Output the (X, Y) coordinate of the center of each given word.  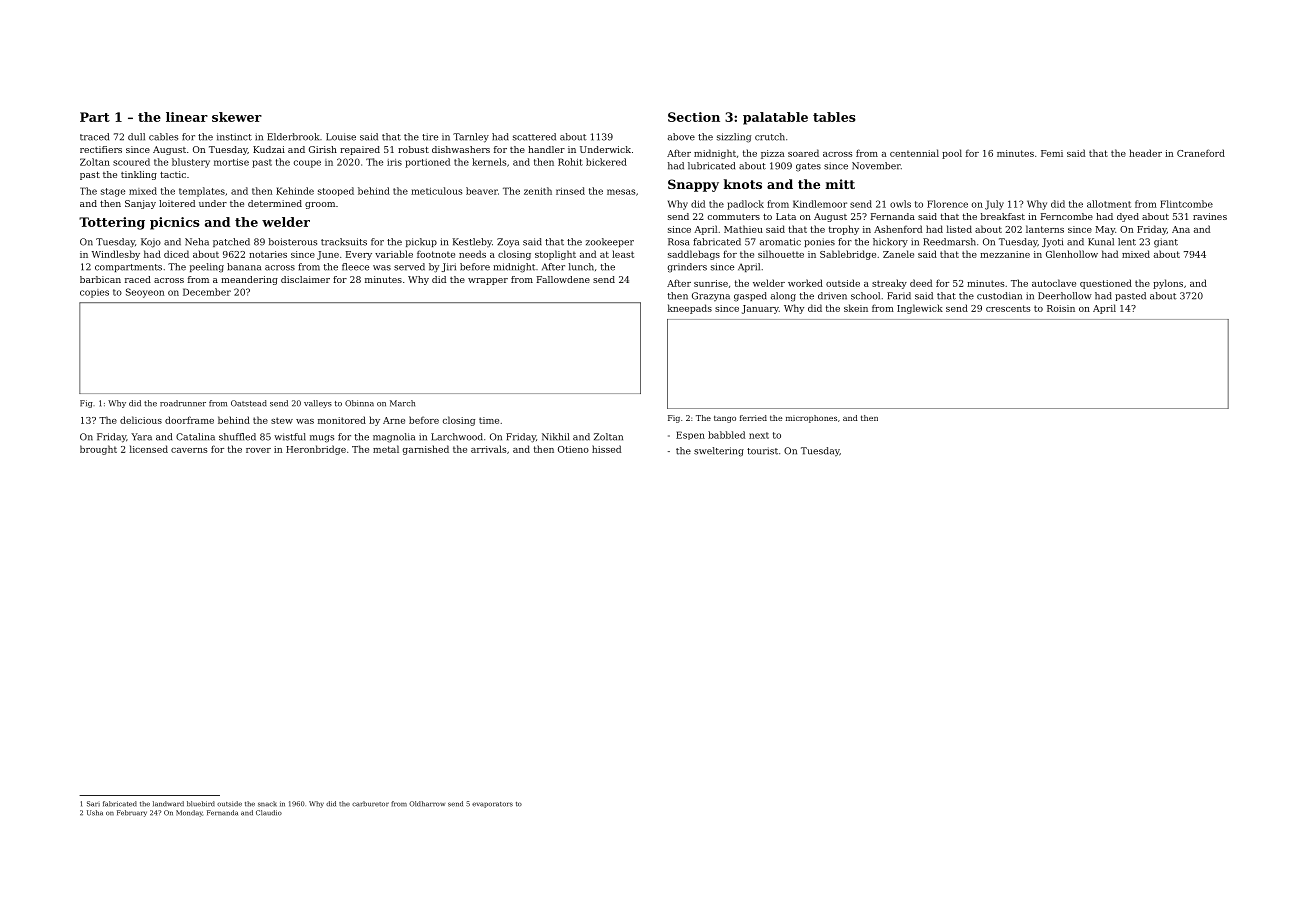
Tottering (112, 223)
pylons (1168, 284)
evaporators (492, 805)
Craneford (1201, 153)
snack (267, 804)
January (760, 309)
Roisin (1061, 308)
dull (136, 137)
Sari (93, 804)
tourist (762, 451)
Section (694, 117)
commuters (734, 217)
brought (98, 450)
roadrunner (183, 403)
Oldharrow (427, 804)
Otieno (573, 449)
